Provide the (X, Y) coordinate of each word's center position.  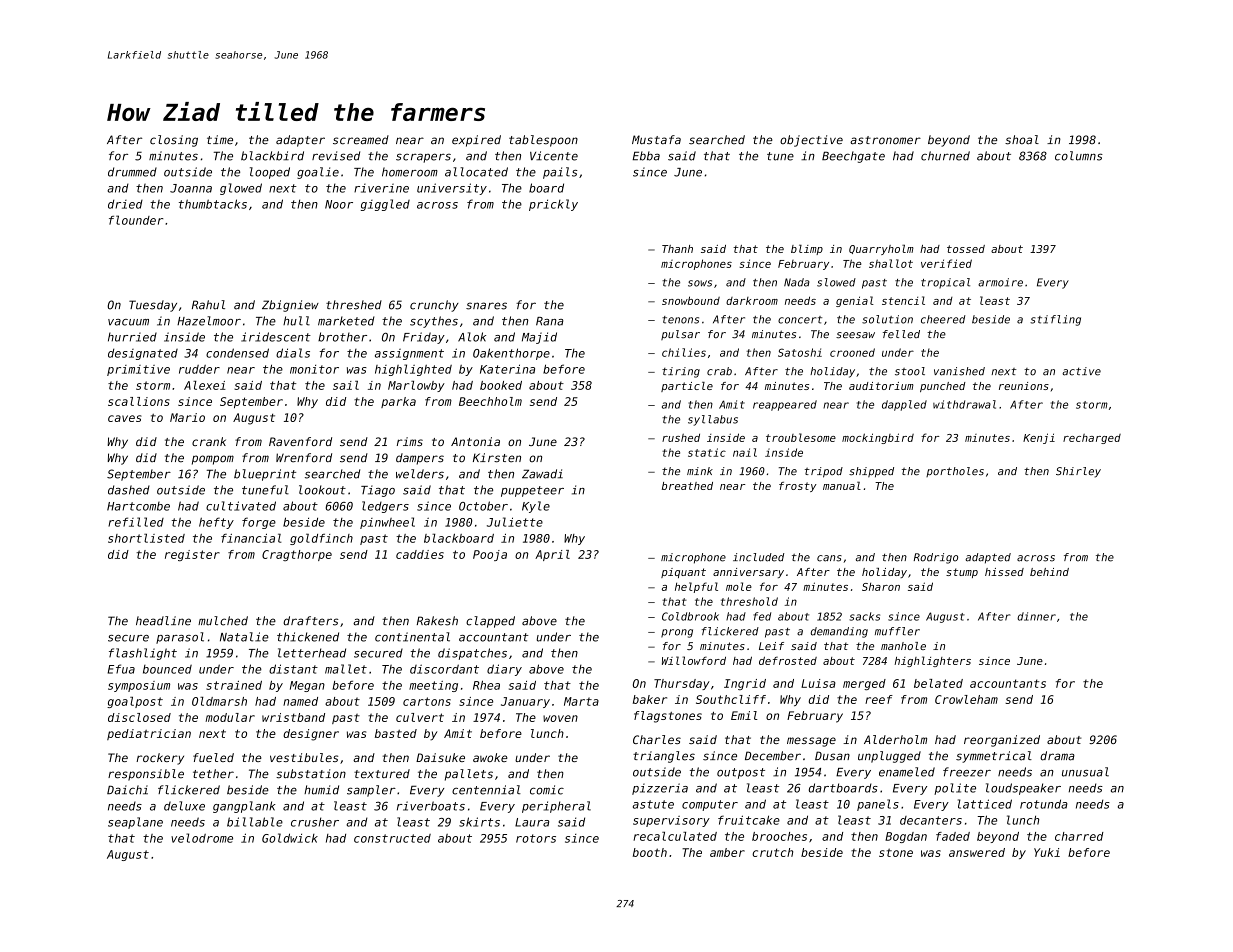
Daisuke (440, 757)
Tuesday (153, 306)
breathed (687, 486)
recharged (1092, 439)
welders (420, 474)
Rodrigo (936, 558)
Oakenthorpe (511, 354)
